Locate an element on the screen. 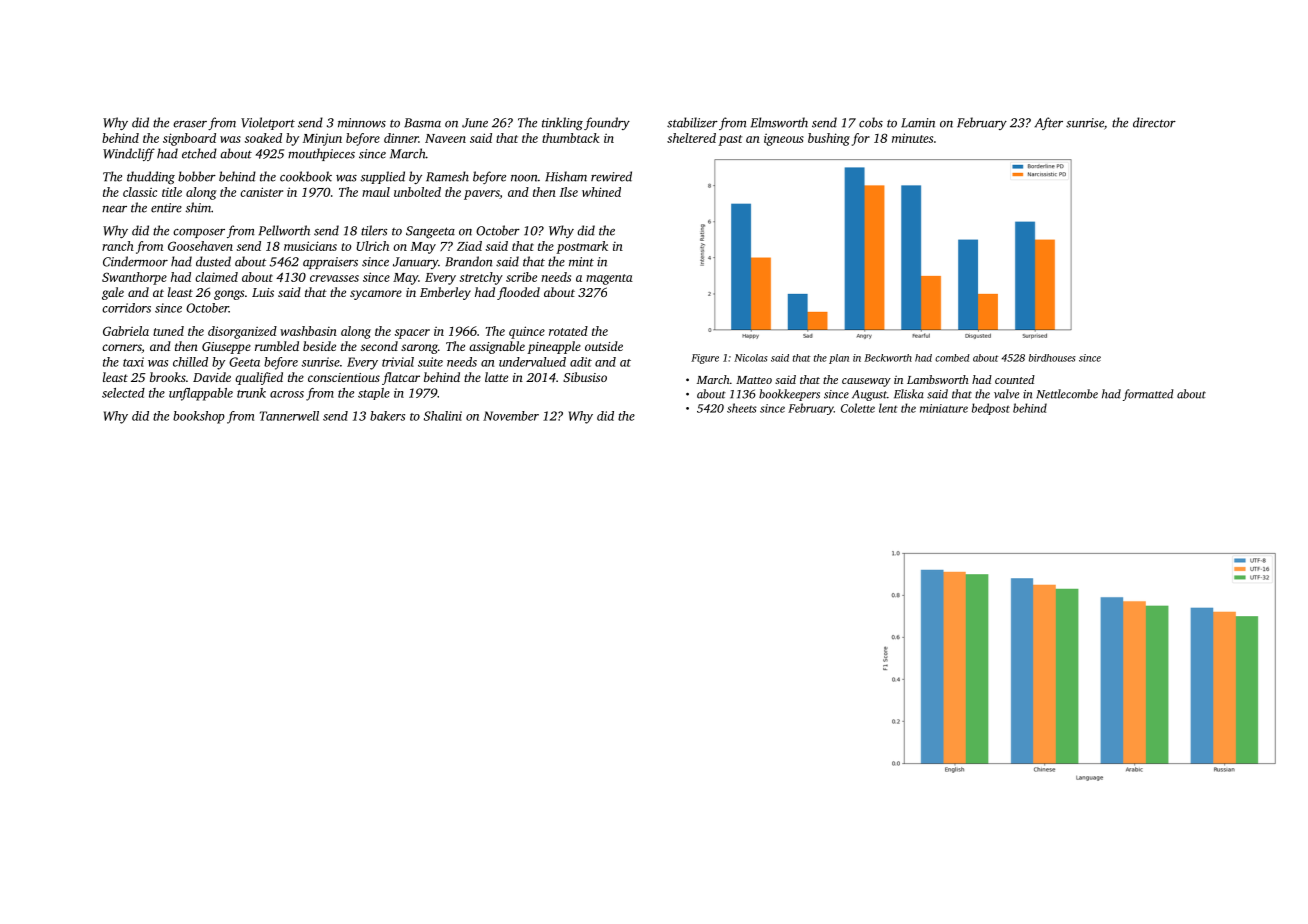  pineapple is located at coordinates (554, 347).
